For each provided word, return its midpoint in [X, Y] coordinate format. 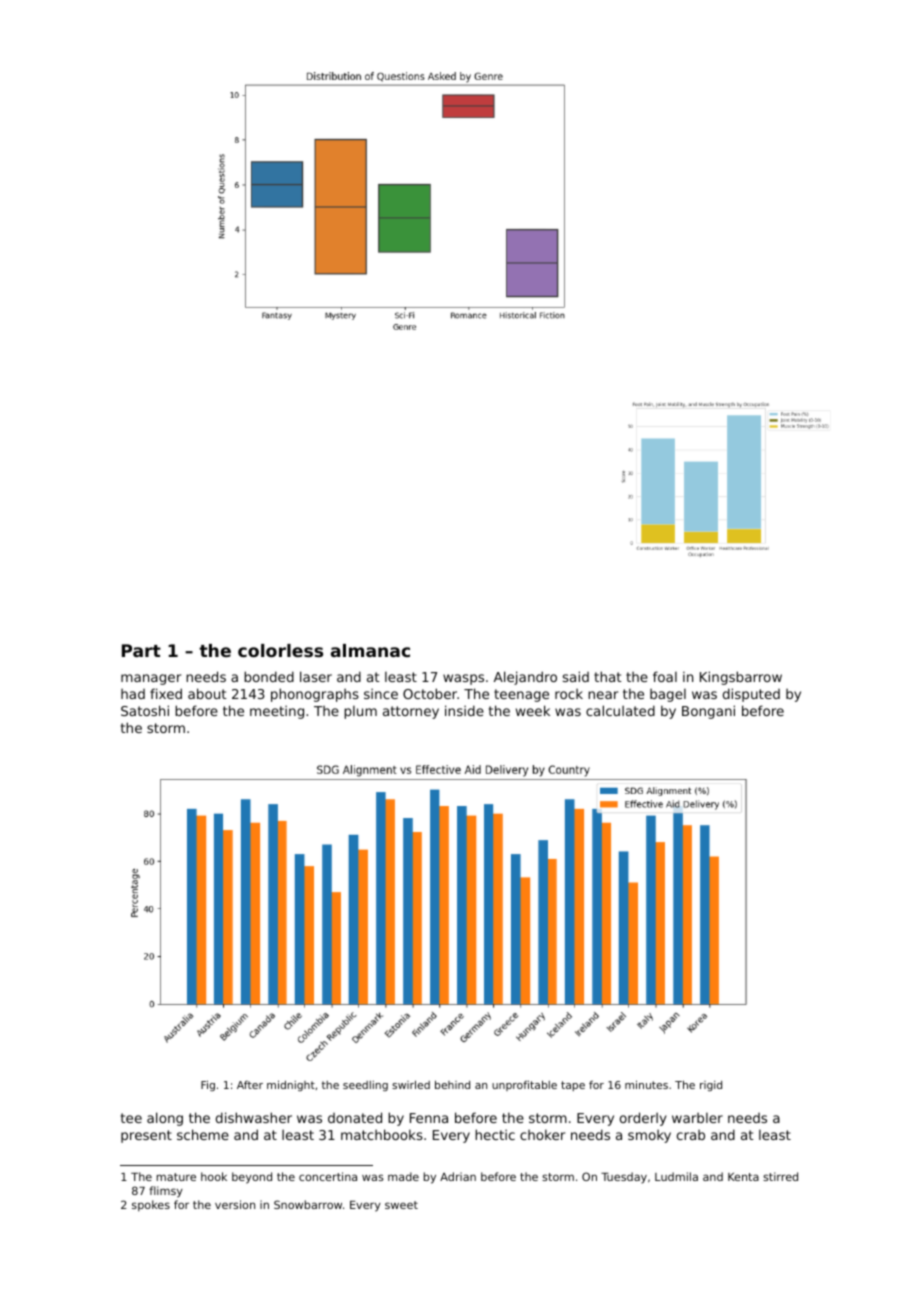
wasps [463, 679]
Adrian [458, 1176]
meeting [277, 712]
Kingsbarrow [741, 678]
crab [691, 1135]
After [250, 1085]
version [235, 1204]
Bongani [708, 712]
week [533, 710]
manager [151, 679]
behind [452, 1084]
